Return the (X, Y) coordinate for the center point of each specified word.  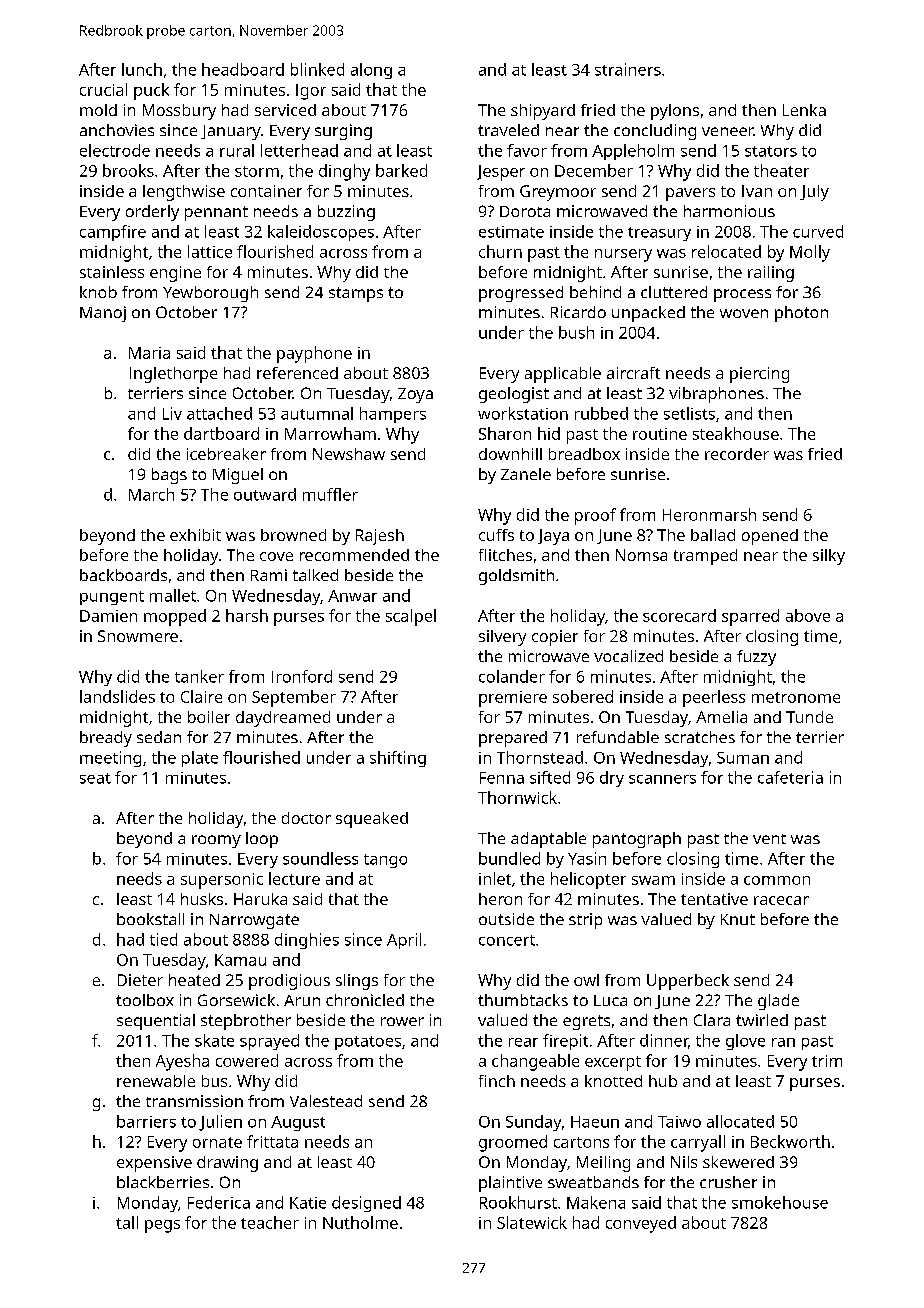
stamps (356, 294)
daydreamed (283, 719)
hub (663, 1081)
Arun (302, 1000)
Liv (172, 413)
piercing (759, 375)
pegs (162, 1226)
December (594, 170)
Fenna (502, 778)
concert (507, 940)
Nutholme (360, 1222)
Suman (743, 758)
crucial (103, 89)
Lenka (804, 110)
